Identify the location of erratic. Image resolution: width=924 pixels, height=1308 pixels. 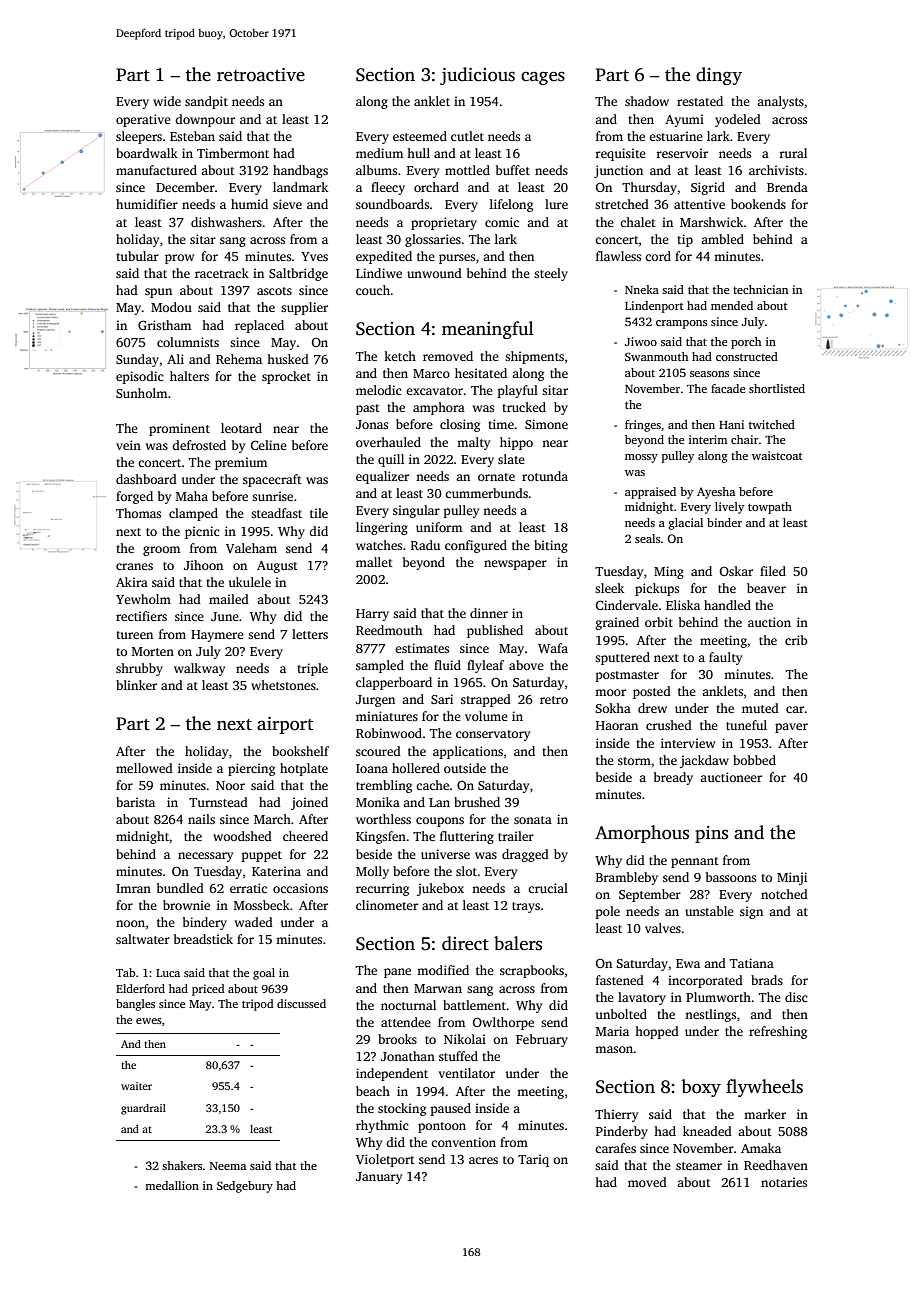
(248, 888).
